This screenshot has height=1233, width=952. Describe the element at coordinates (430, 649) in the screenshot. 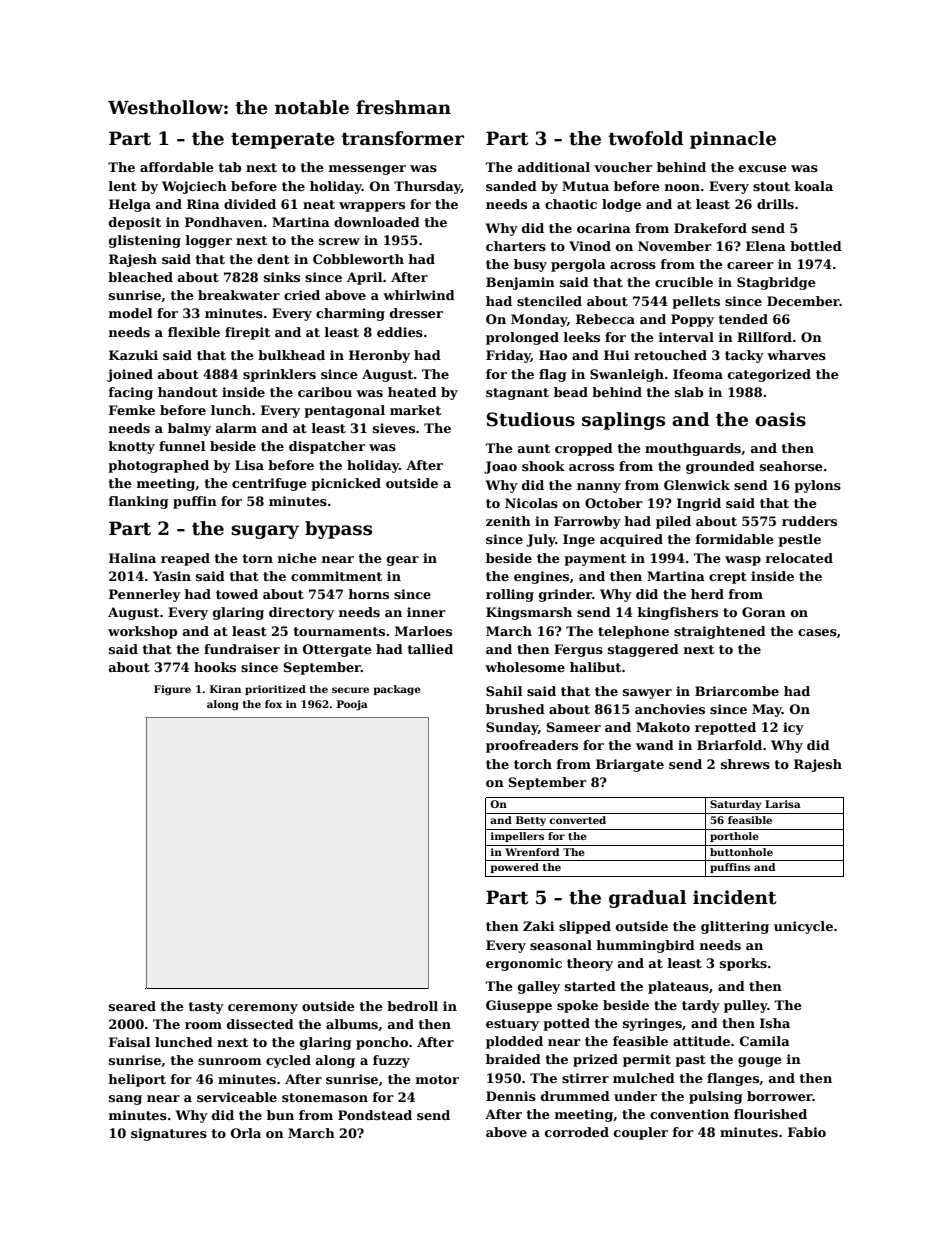

I see `tallied` at that location.
